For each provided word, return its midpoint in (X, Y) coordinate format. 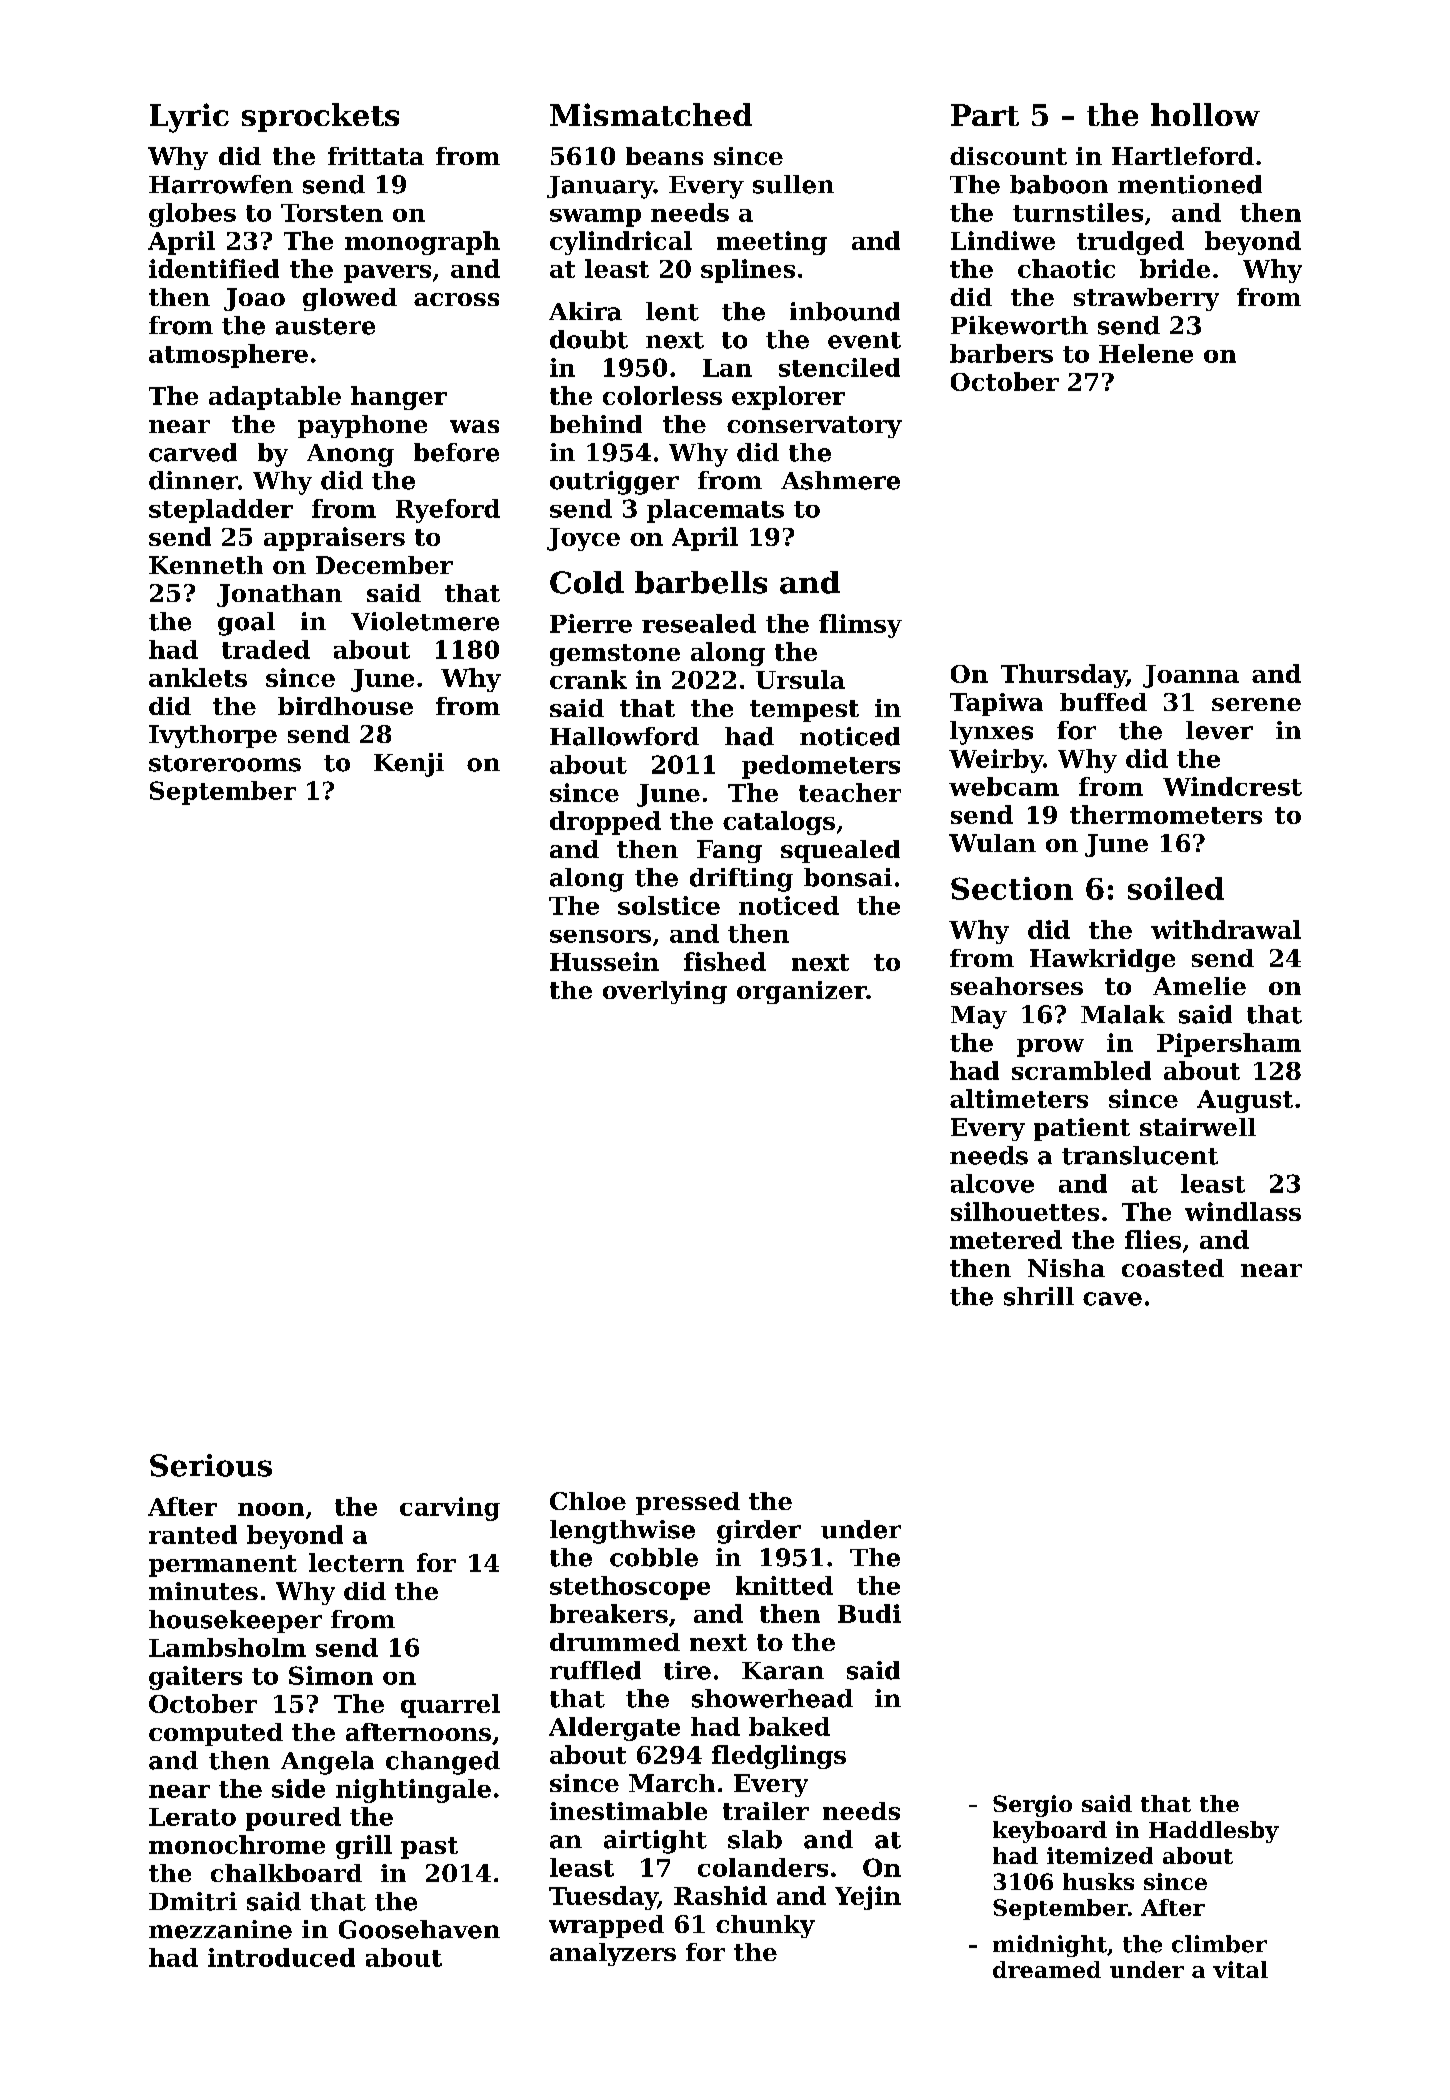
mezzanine (220, 1929)
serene (1256, 704)
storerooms (225, 763)
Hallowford (624, 736)
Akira (585, 311)
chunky (765, 1926)
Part (985, 115)
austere (325, 326)
